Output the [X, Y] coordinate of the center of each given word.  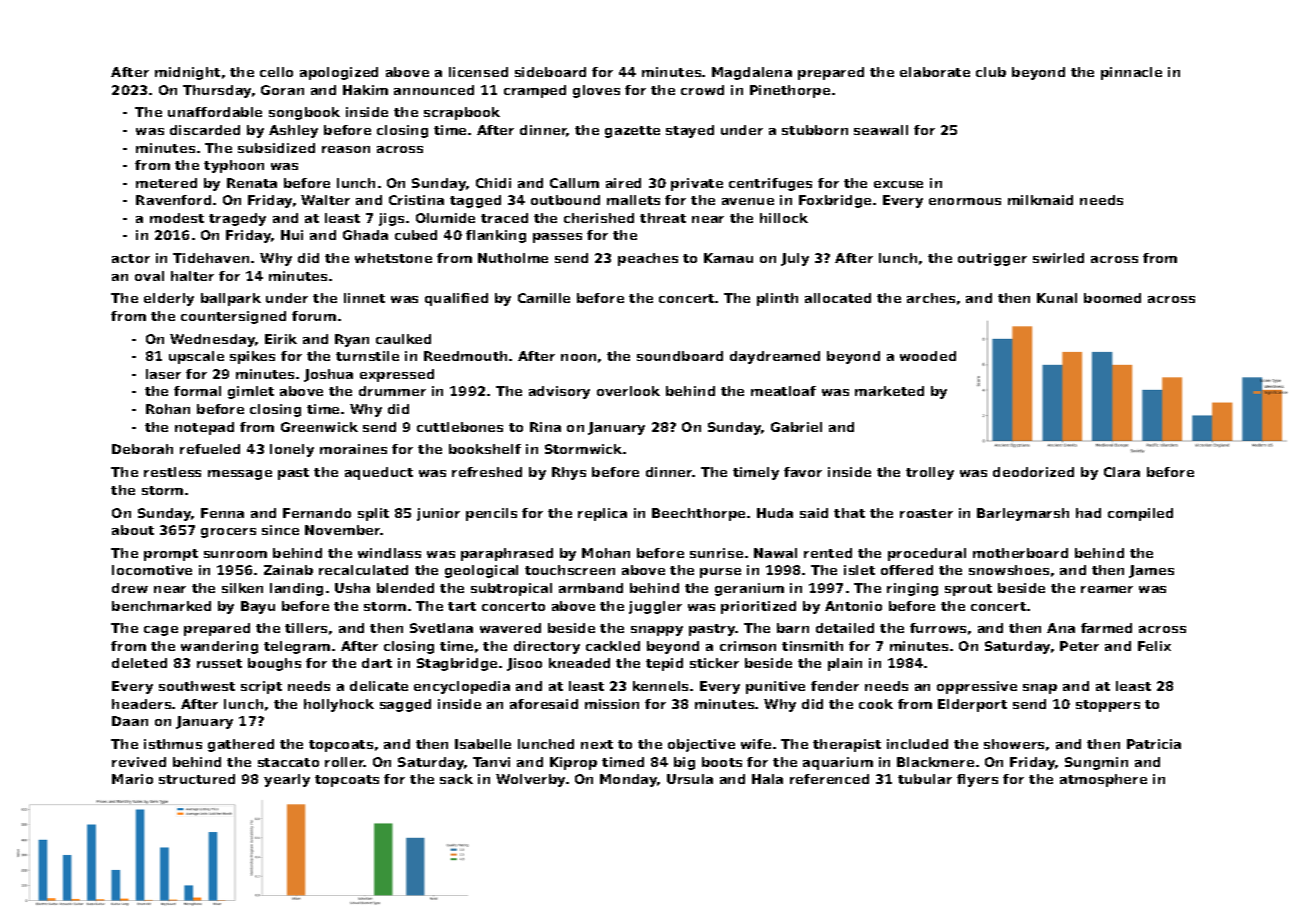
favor [803, 472]
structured [197, 779]
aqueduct [379, 473]
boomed [1112, 298]
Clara [1122, 472]
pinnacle [1131, 73]
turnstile [367, 356]
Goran [282, 90]
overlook [628, 391]
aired [623, 183]
